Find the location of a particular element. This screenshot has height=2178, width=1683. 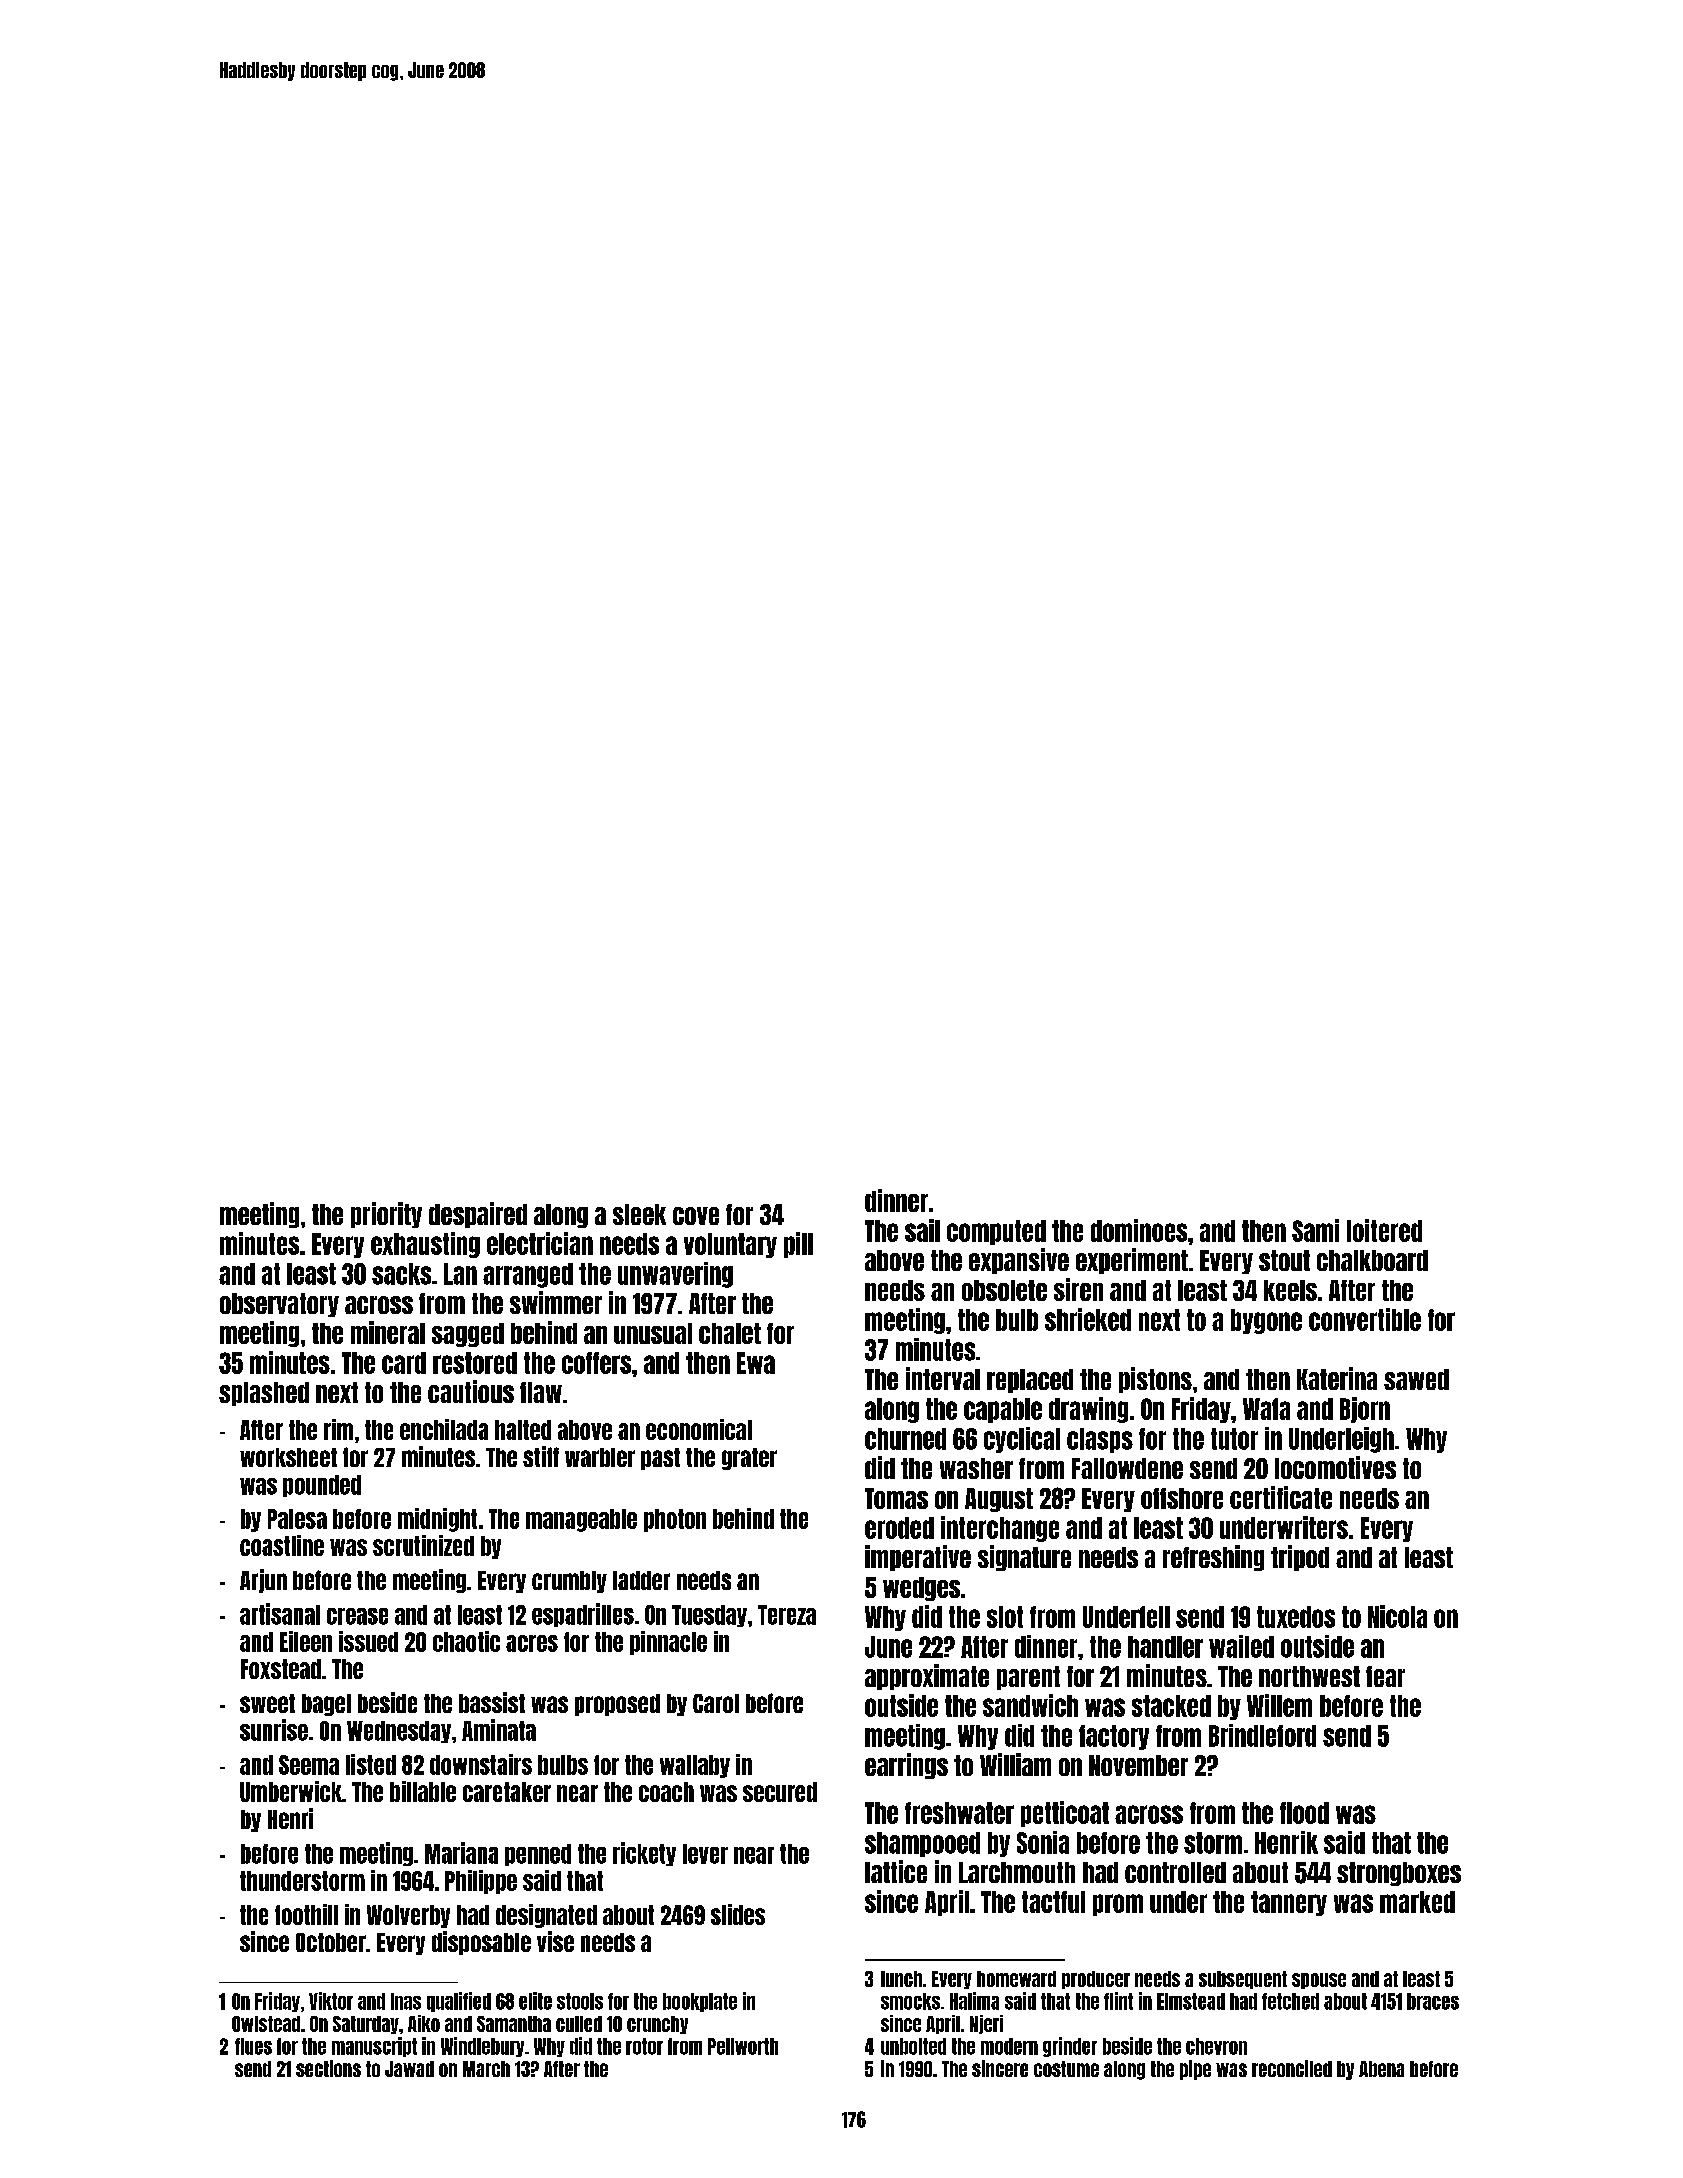

sail is located at coordinates (922, 1230).
